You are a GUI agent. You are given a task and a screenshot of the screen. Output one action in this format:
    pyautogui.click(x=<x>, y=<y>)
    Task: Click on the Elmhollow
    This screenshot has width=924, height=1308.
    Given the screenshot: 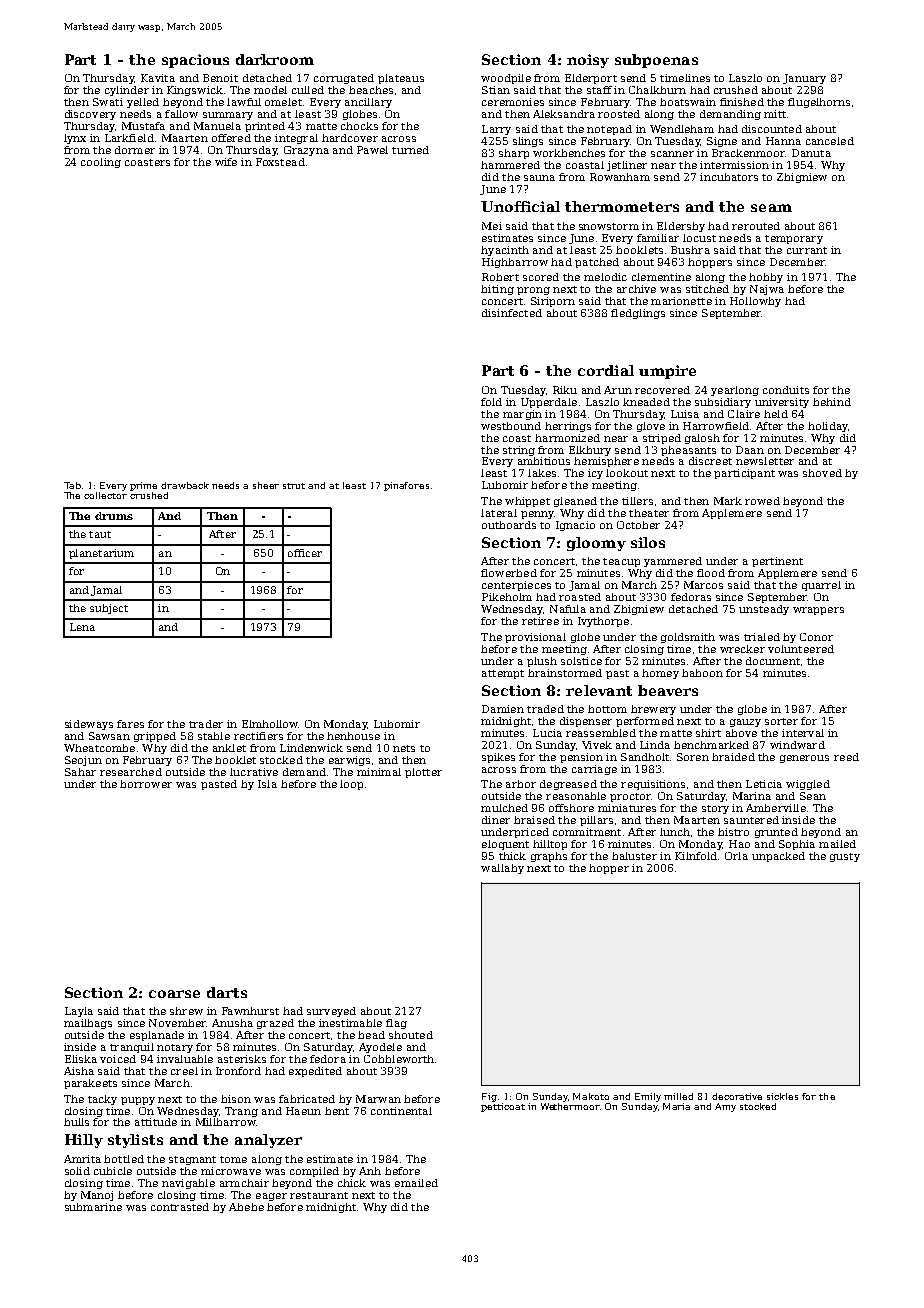 What is the action you would take?
    pyautogui.click(x=270, y=724)
